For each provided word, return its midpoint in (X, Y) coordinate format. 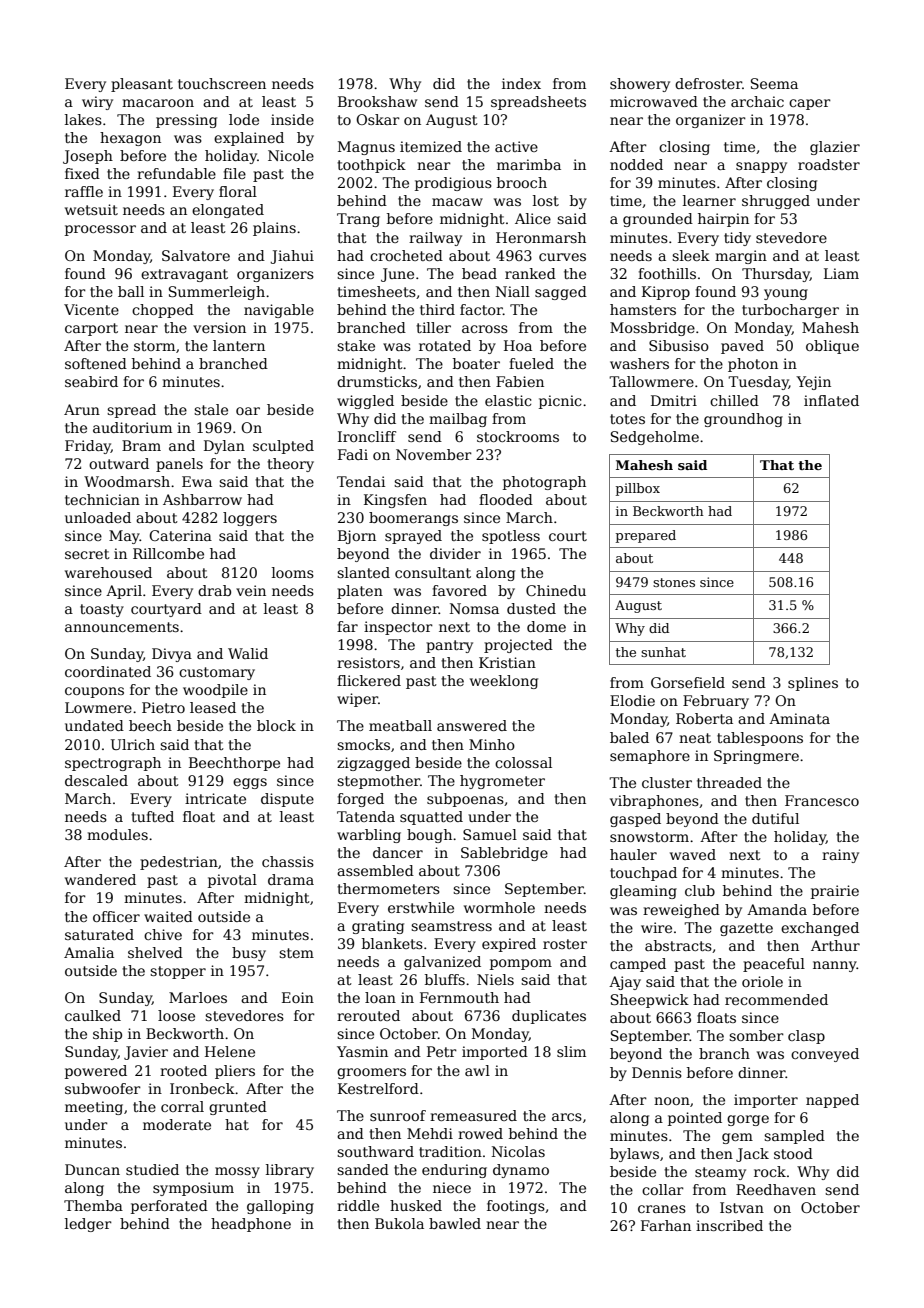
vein (251, 590)
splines (813, 684)
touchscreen (222, 83)
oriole (762, 981)
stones (674, 582)
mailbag (458, 420)
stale (211, 409)
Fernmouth (459, 997)
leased (213, 707)
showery (640, 85)
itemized (431, 146)
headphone (251, 1225)
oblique (832, 347)
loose (176, 1015)
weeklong (504, 682)
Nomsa (474, 608)
